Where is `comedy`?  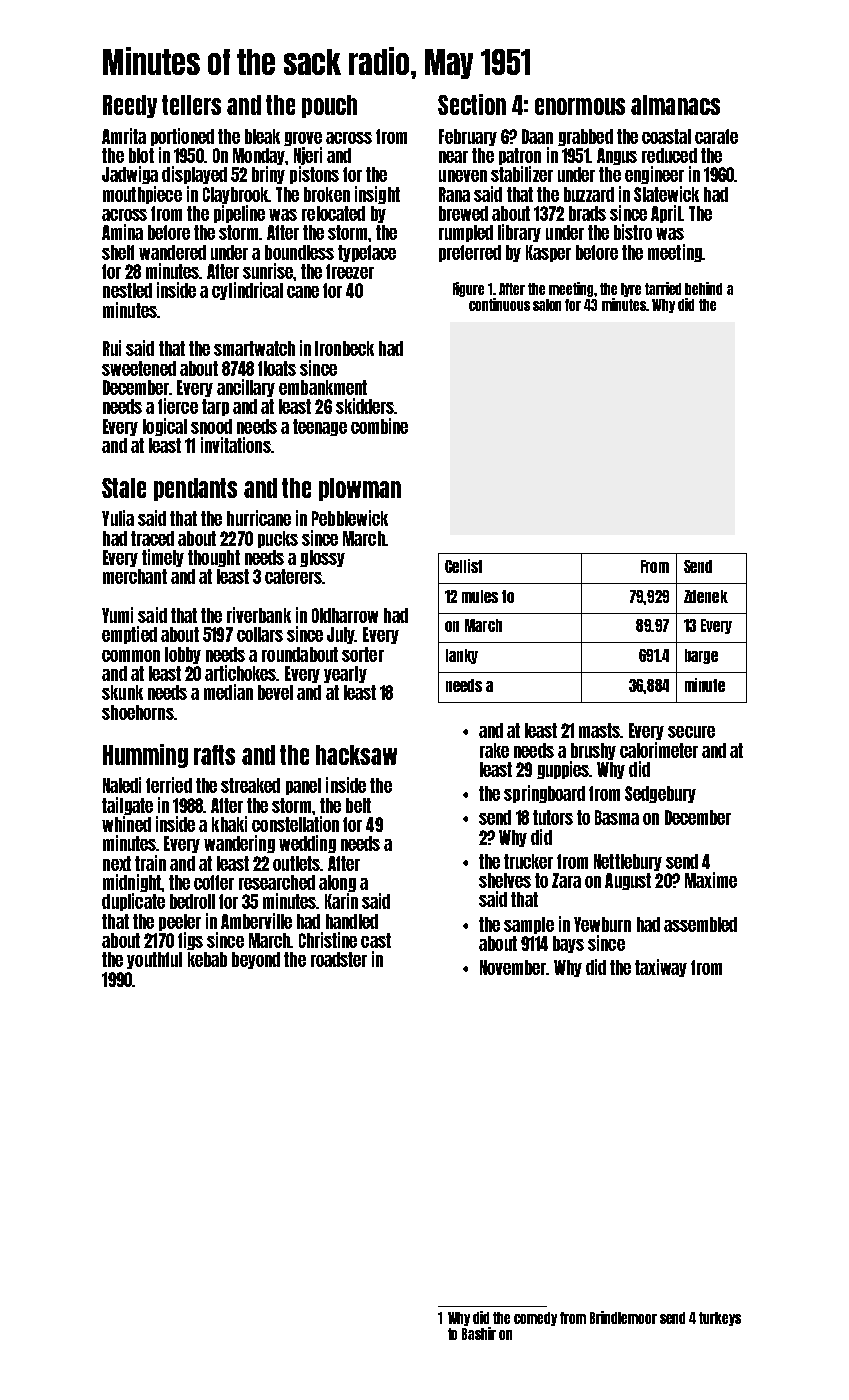
comedy is located at coordinates (535, 1319).
